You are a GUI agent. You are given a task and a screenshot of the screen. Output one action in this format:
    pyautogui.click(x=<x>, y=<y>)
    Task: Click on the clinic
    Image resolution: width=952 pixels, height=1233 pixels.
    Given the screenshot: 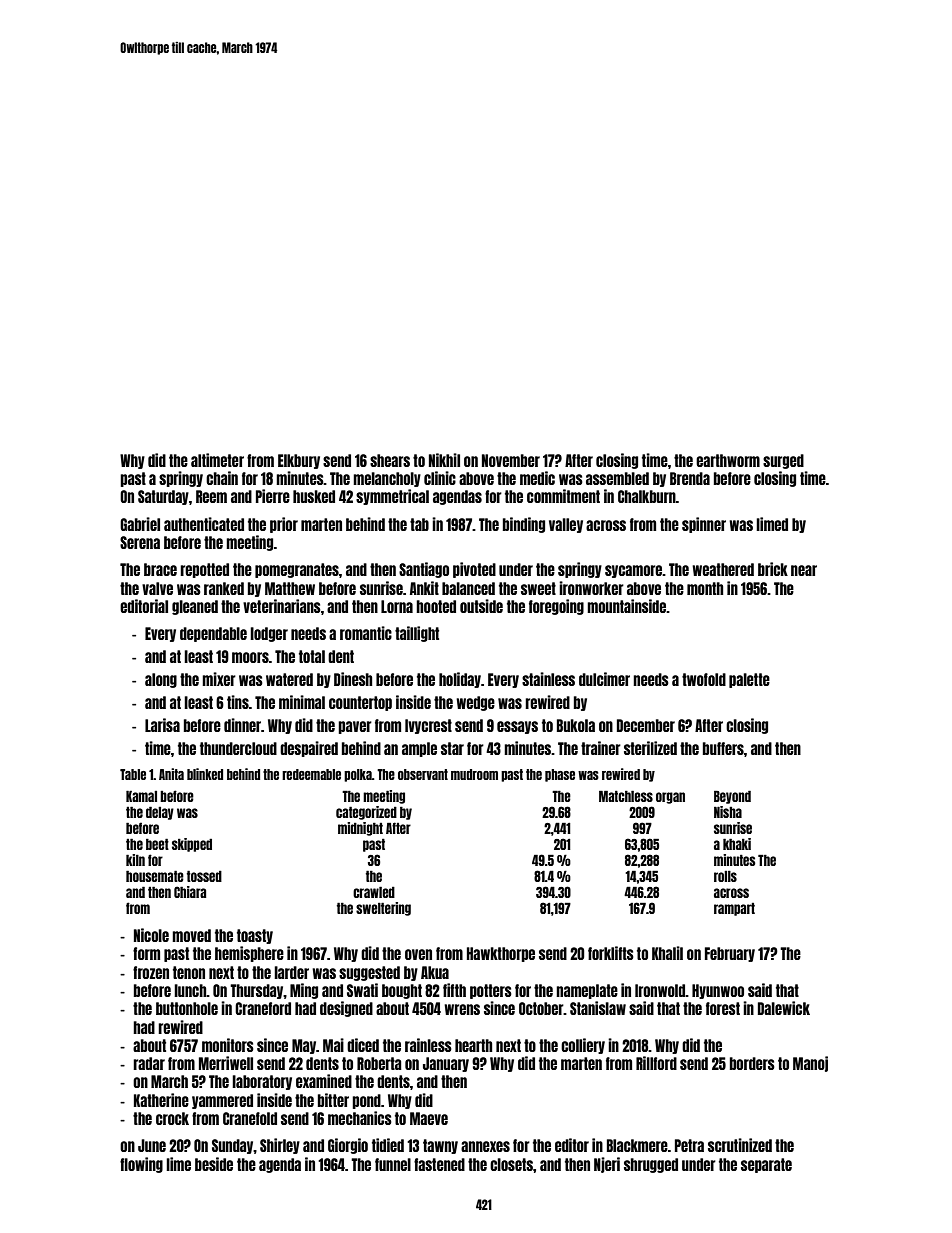 What is the action you would take?
    pyautogui.click(x=440, y=478)
